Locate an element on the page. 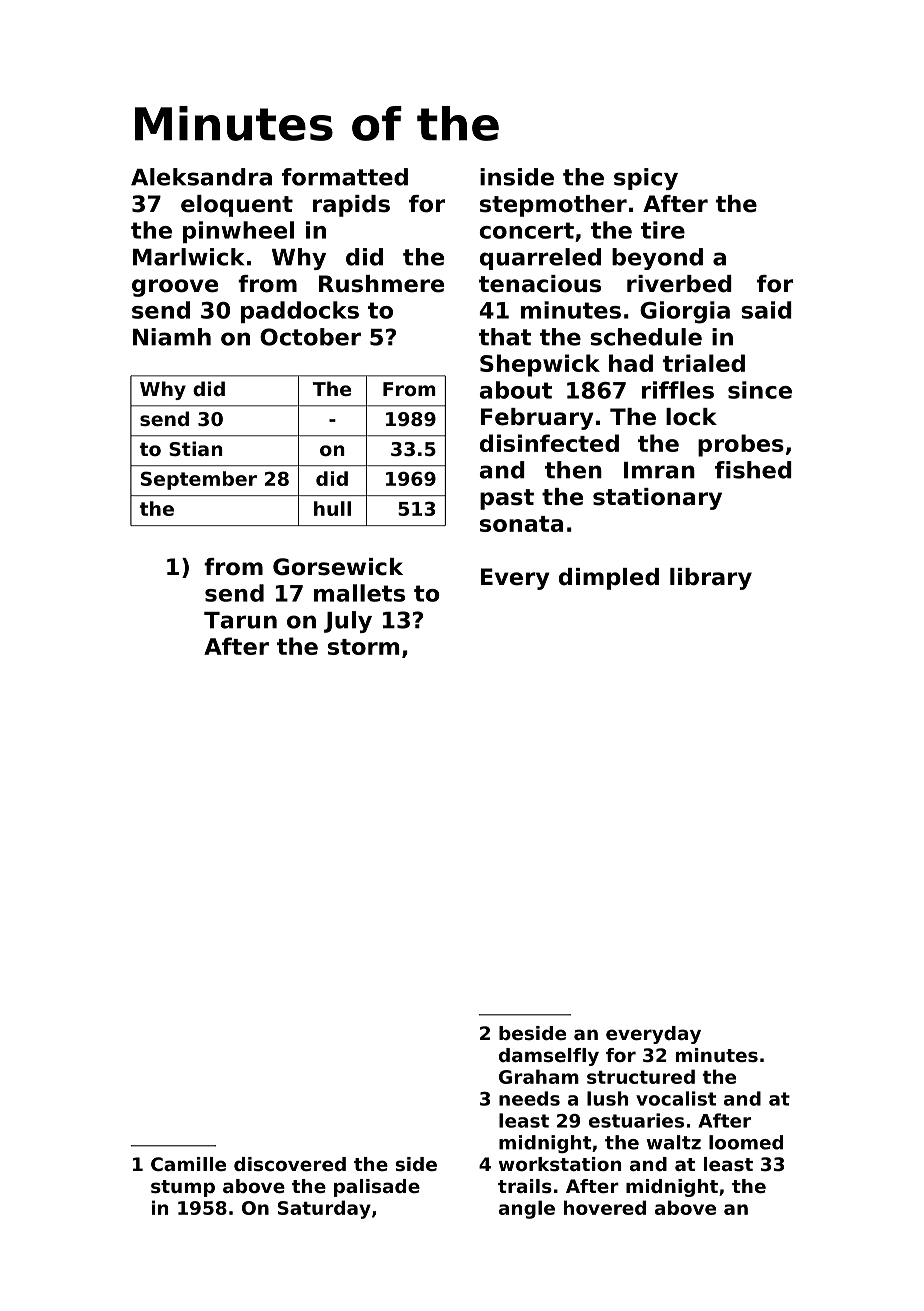 The width and height of the page is (924, 1311). Tarun is located at coordinates (240, 620).
